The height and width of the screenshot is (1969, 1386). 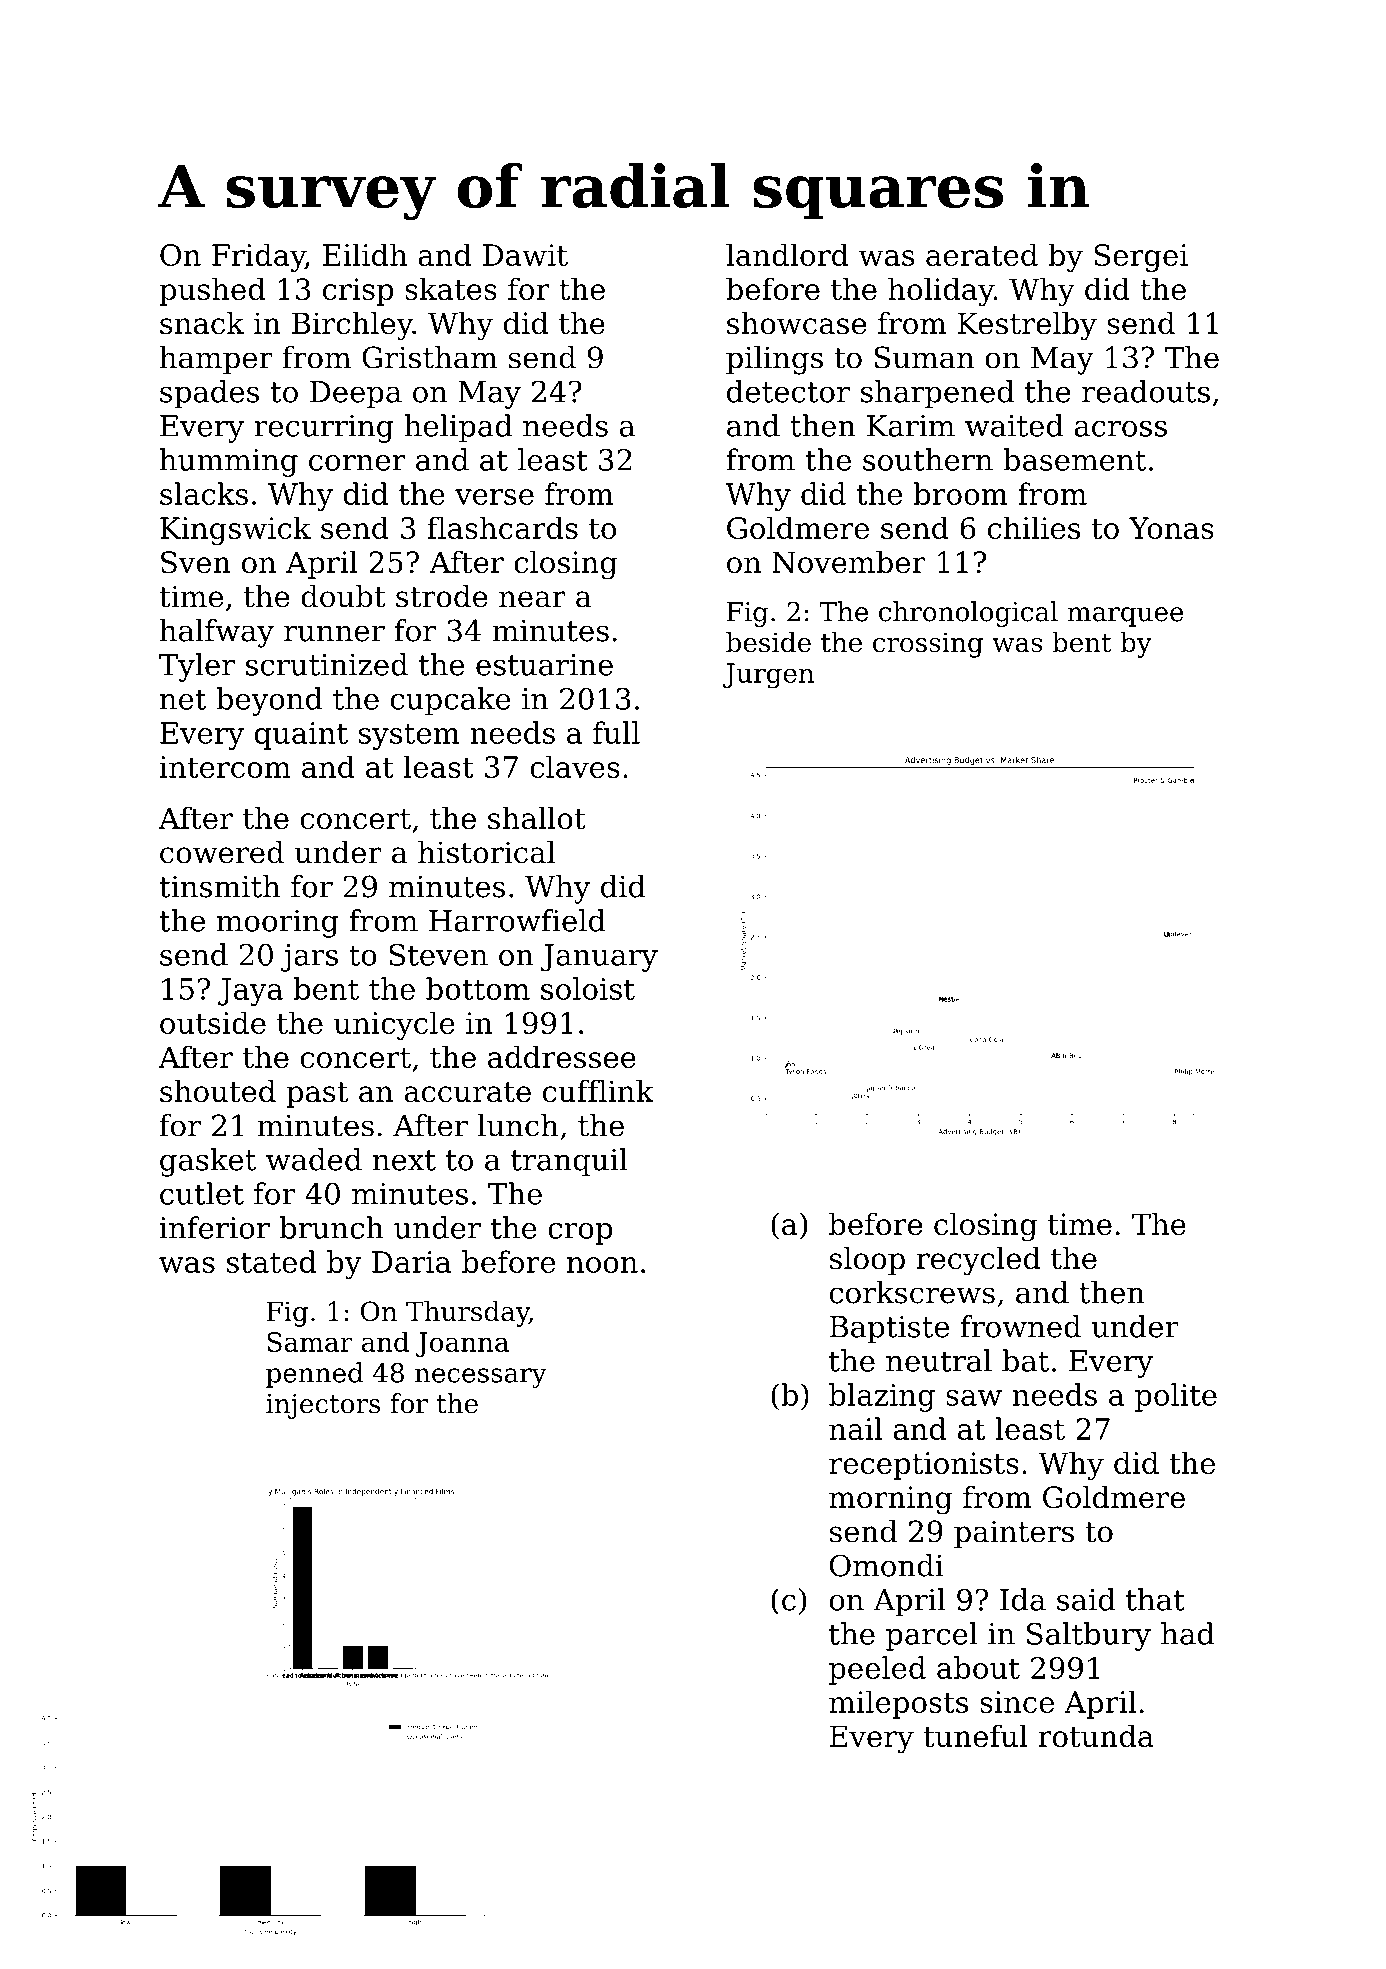 I want to click on Dawit, so click(x=525, y=255).
